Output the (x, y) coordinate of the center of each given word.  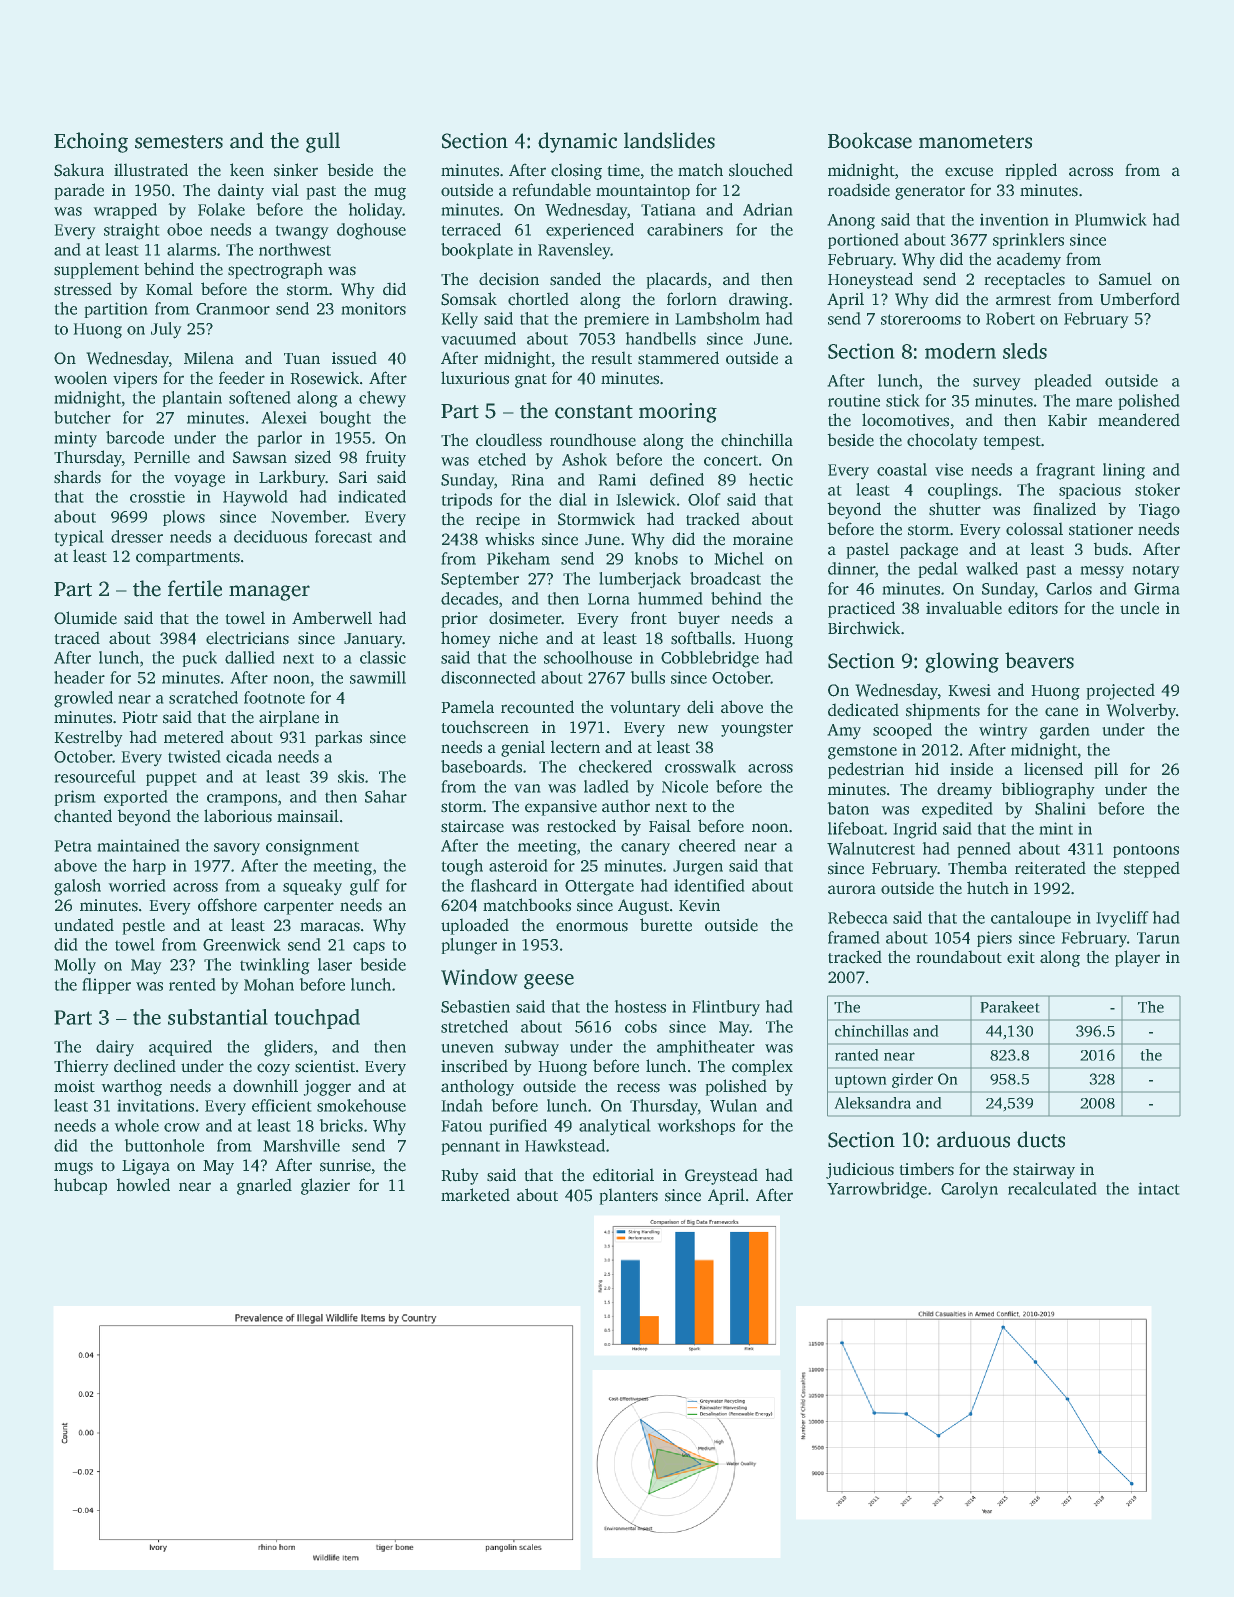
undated (84, 924)
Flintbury (726, 1008)
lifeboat (855, 828)
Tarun (1158, 938)
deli (700, 707)
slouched (761, 170)
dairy (115, 1048)
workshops (696, 1127)
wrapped (125, 211)
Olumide (85, 618)
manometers (975, 142)
